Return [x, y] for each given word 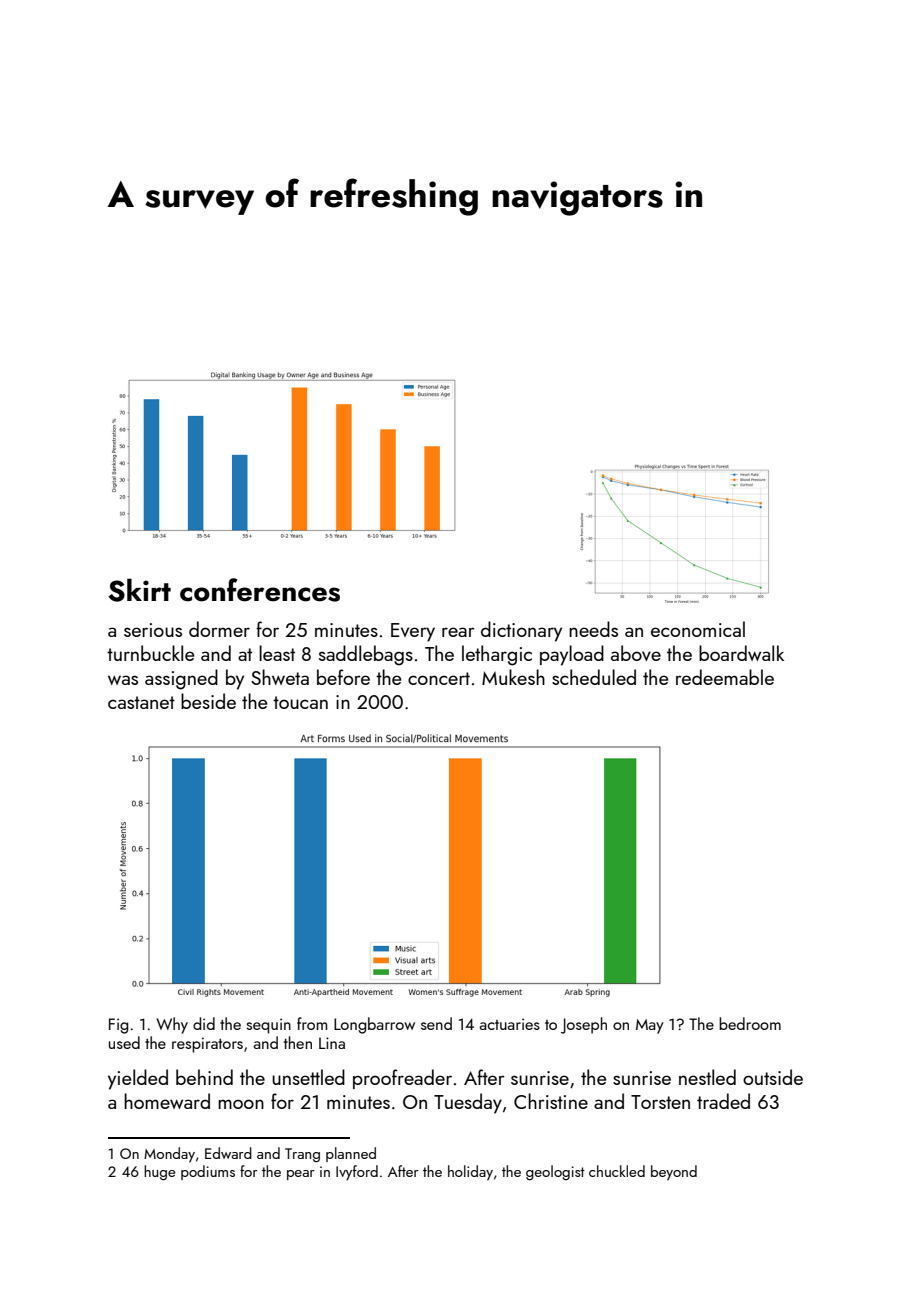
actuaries [510, 1024]
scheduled [594, 677]
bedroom [750, 1023]
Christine [551, 1101]
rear [458, 632]
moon [241, 1104]
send [436, 1023]
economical [698, 629]
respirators [207, 1045]
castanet [141, 702]
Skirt [139, 590]
